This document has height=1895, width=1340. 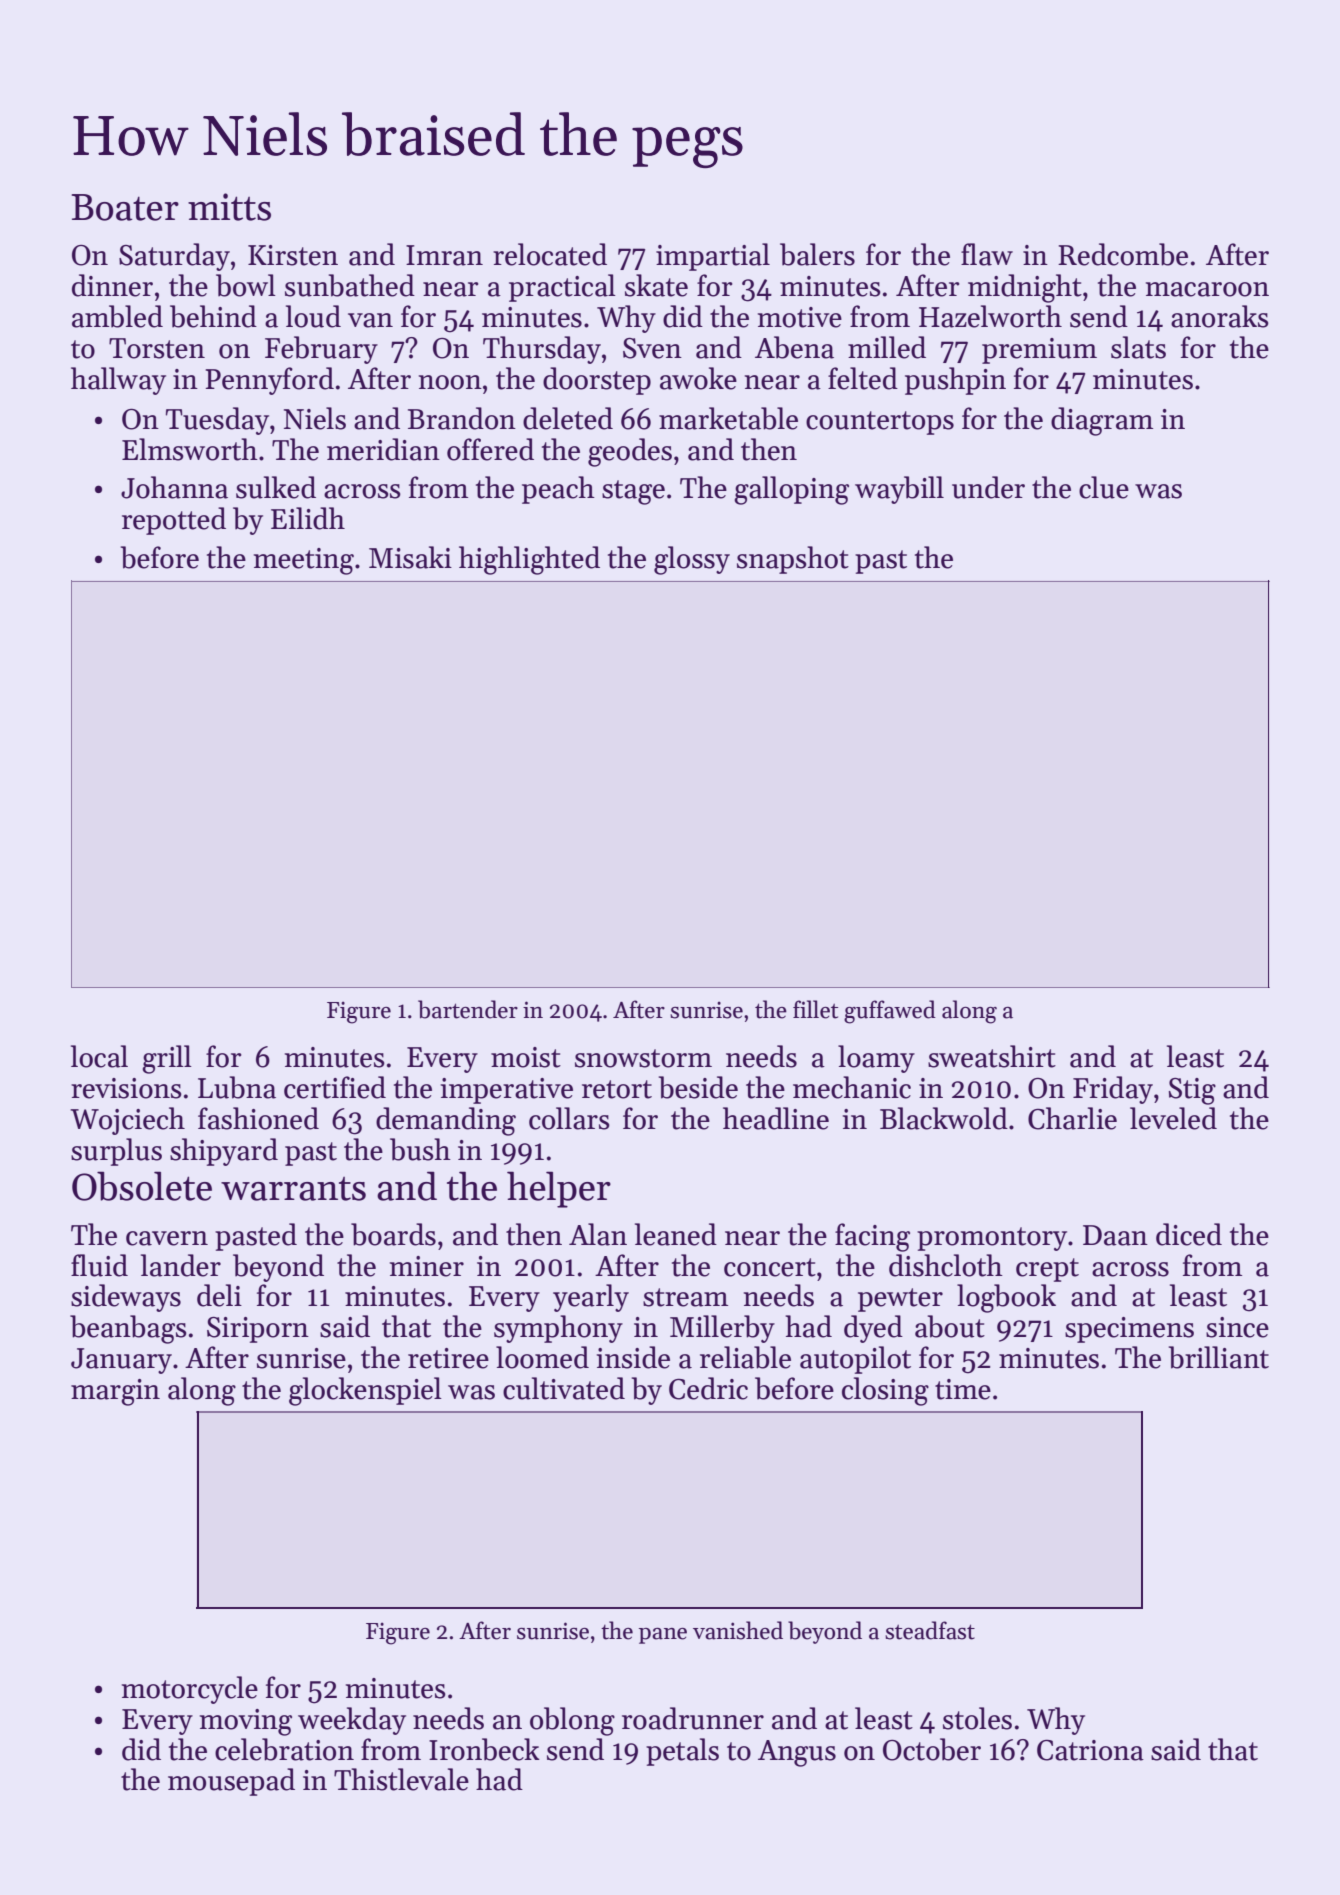 What do you see at coordinates (633, 492) in the document?
I see `stage` at bounding box center [633, 492].
